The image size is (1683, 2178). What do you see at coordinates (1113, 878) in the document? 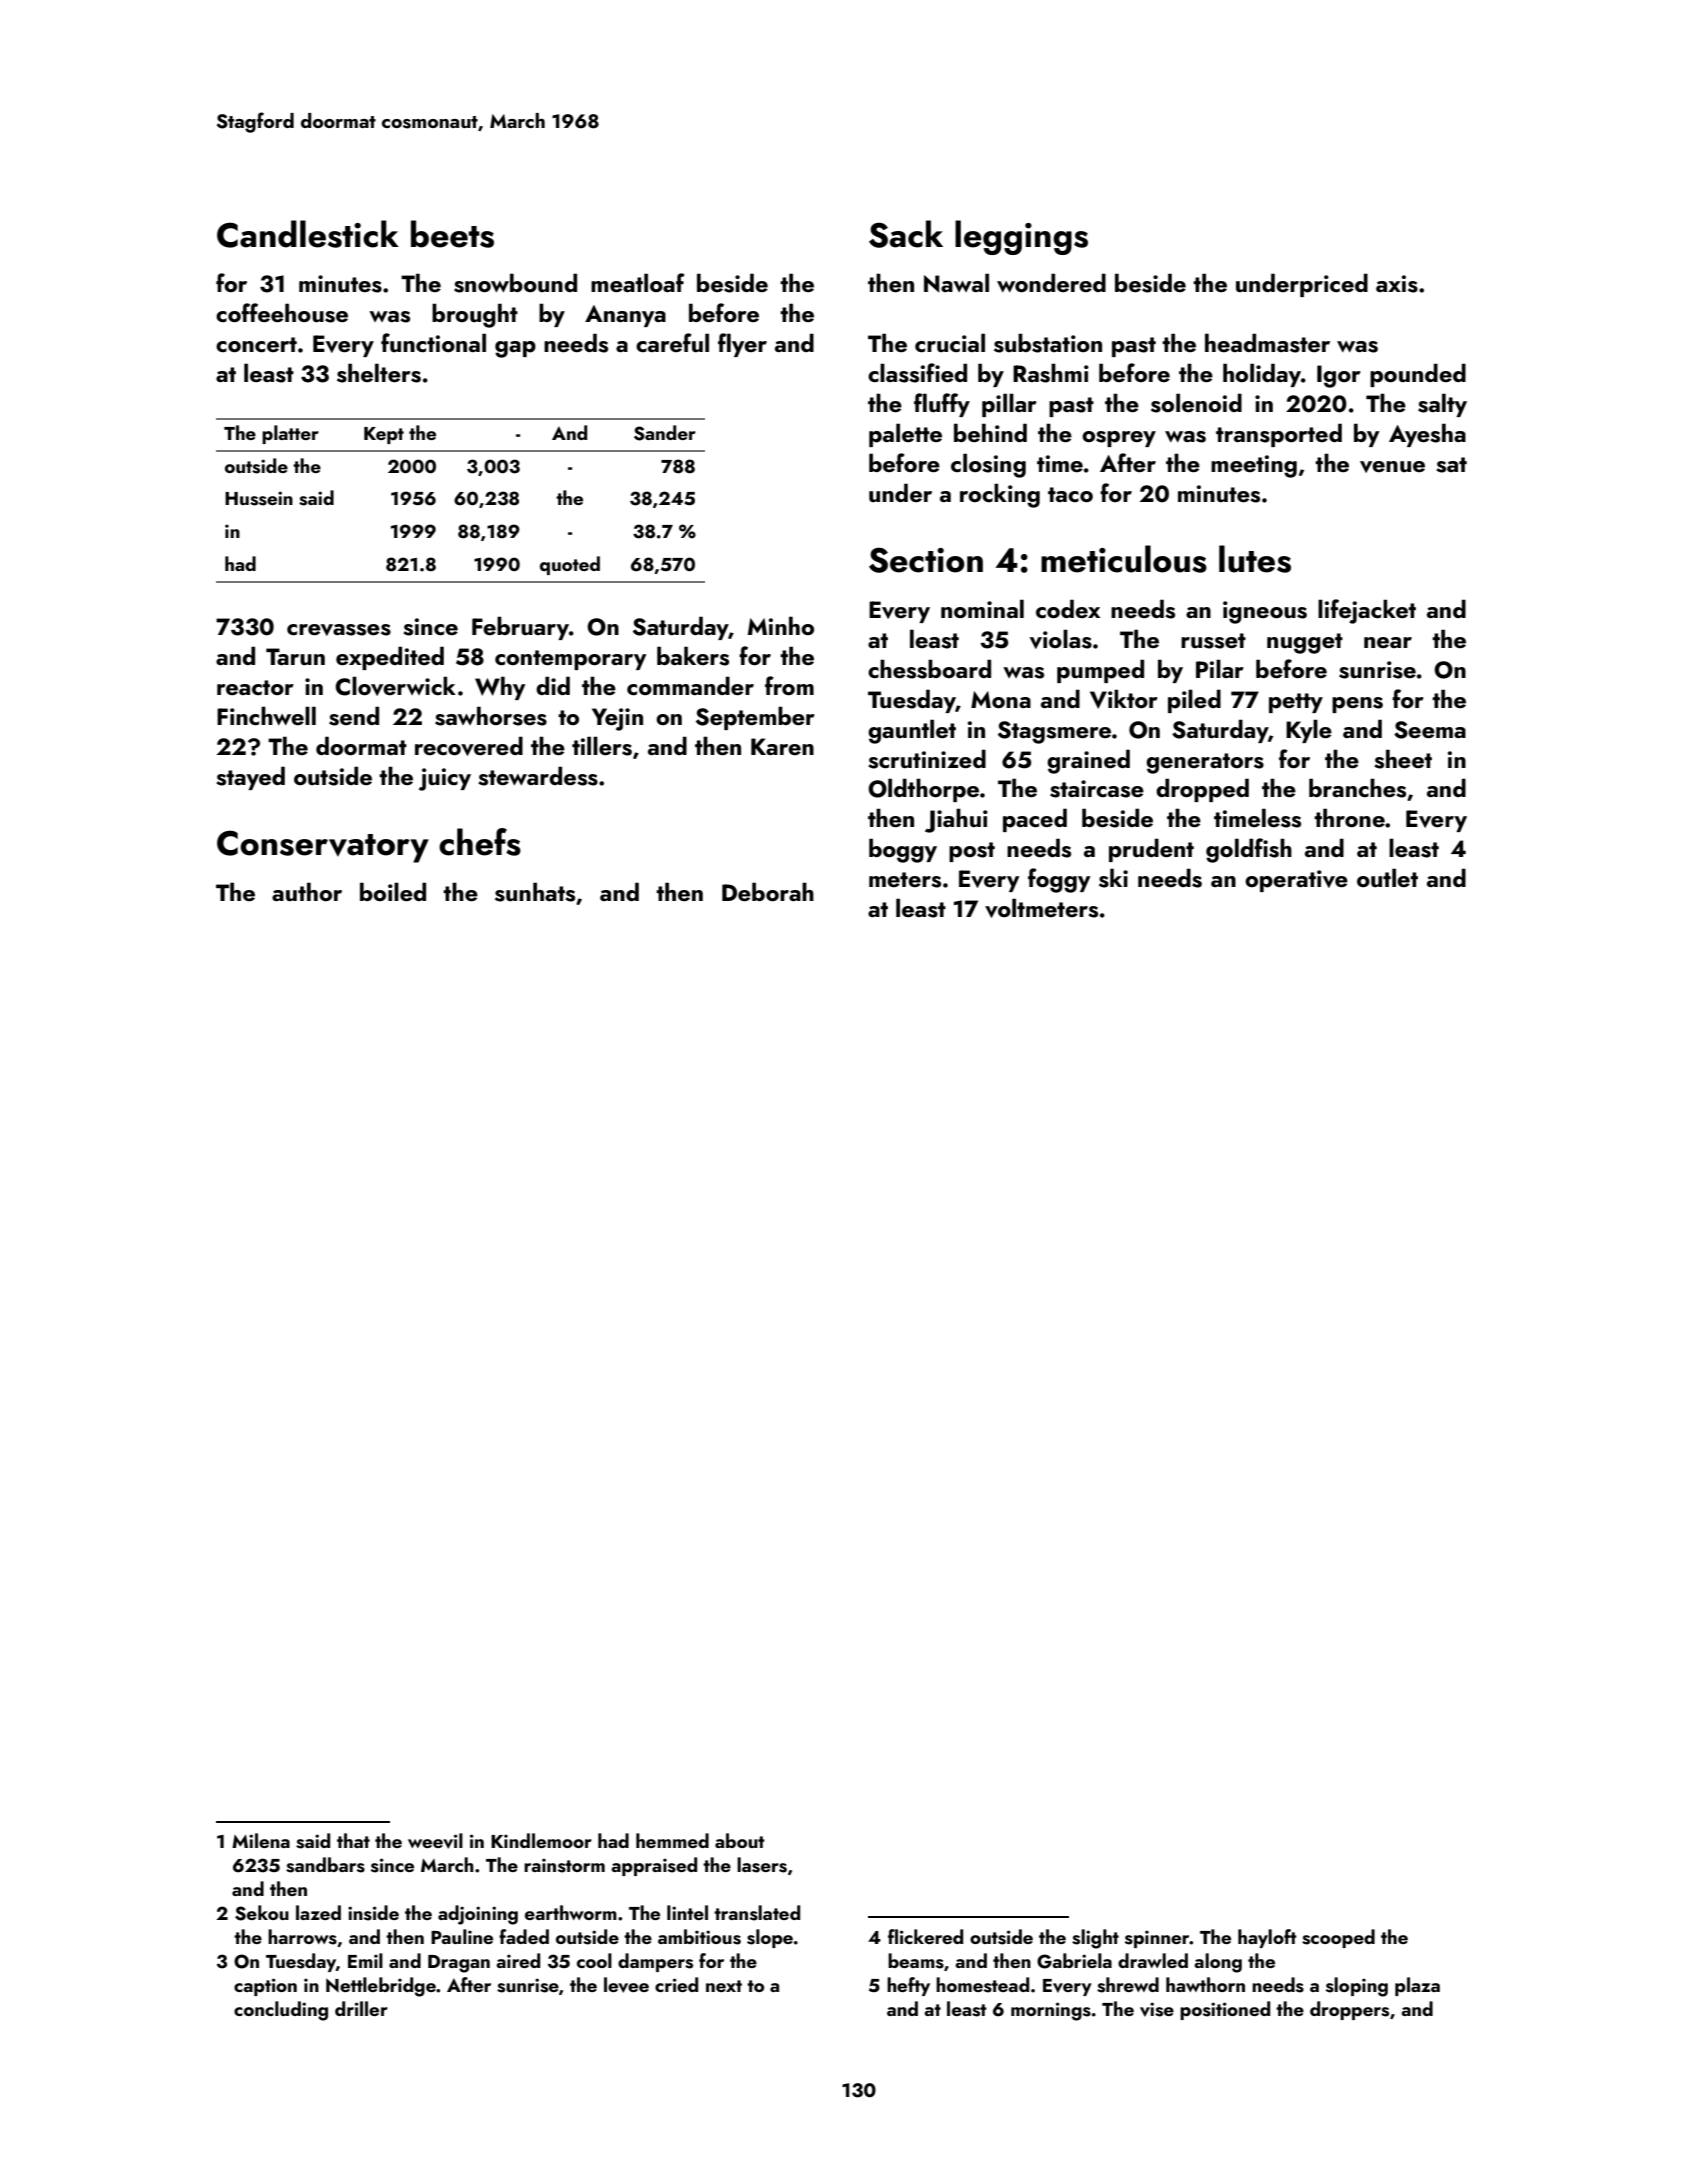
I see `ski` at bounding box center [1113, 878].
